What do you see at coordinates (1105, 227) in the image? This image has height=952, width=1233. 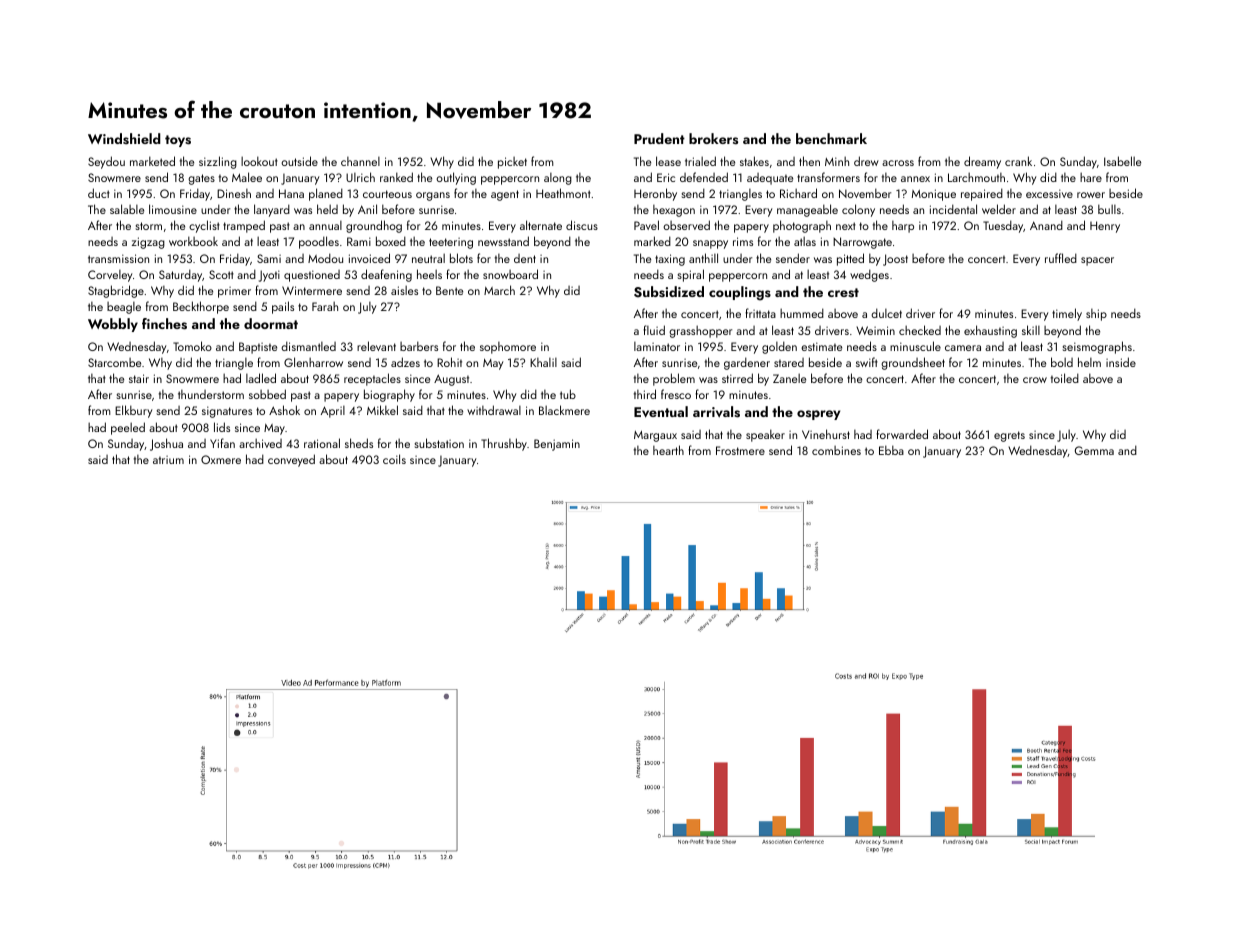 I see `Henry` at bounding box center [1105, 227].
